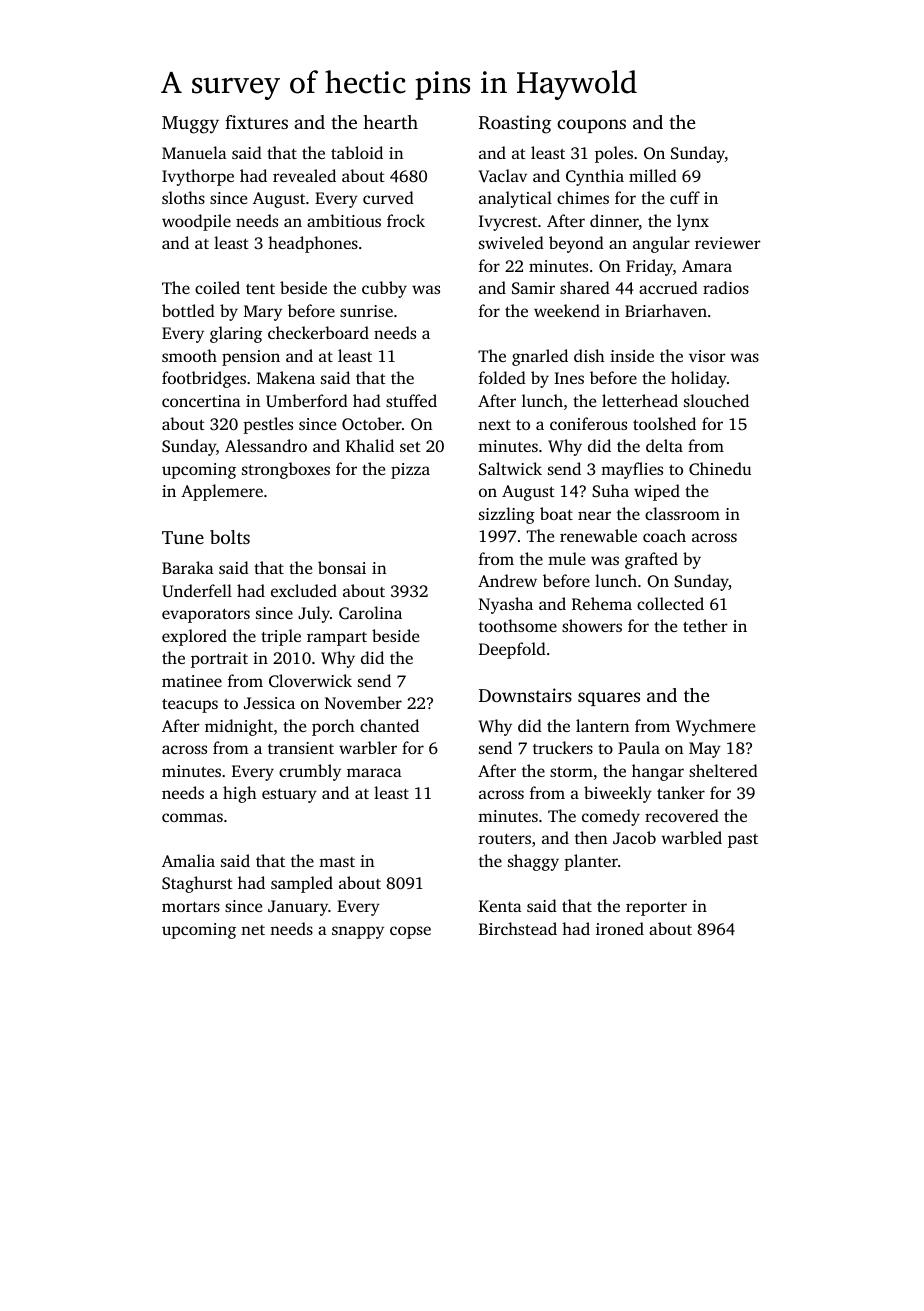  Describe the element at coordinates (313, 244) in the document. I see `headphones` at that location.
